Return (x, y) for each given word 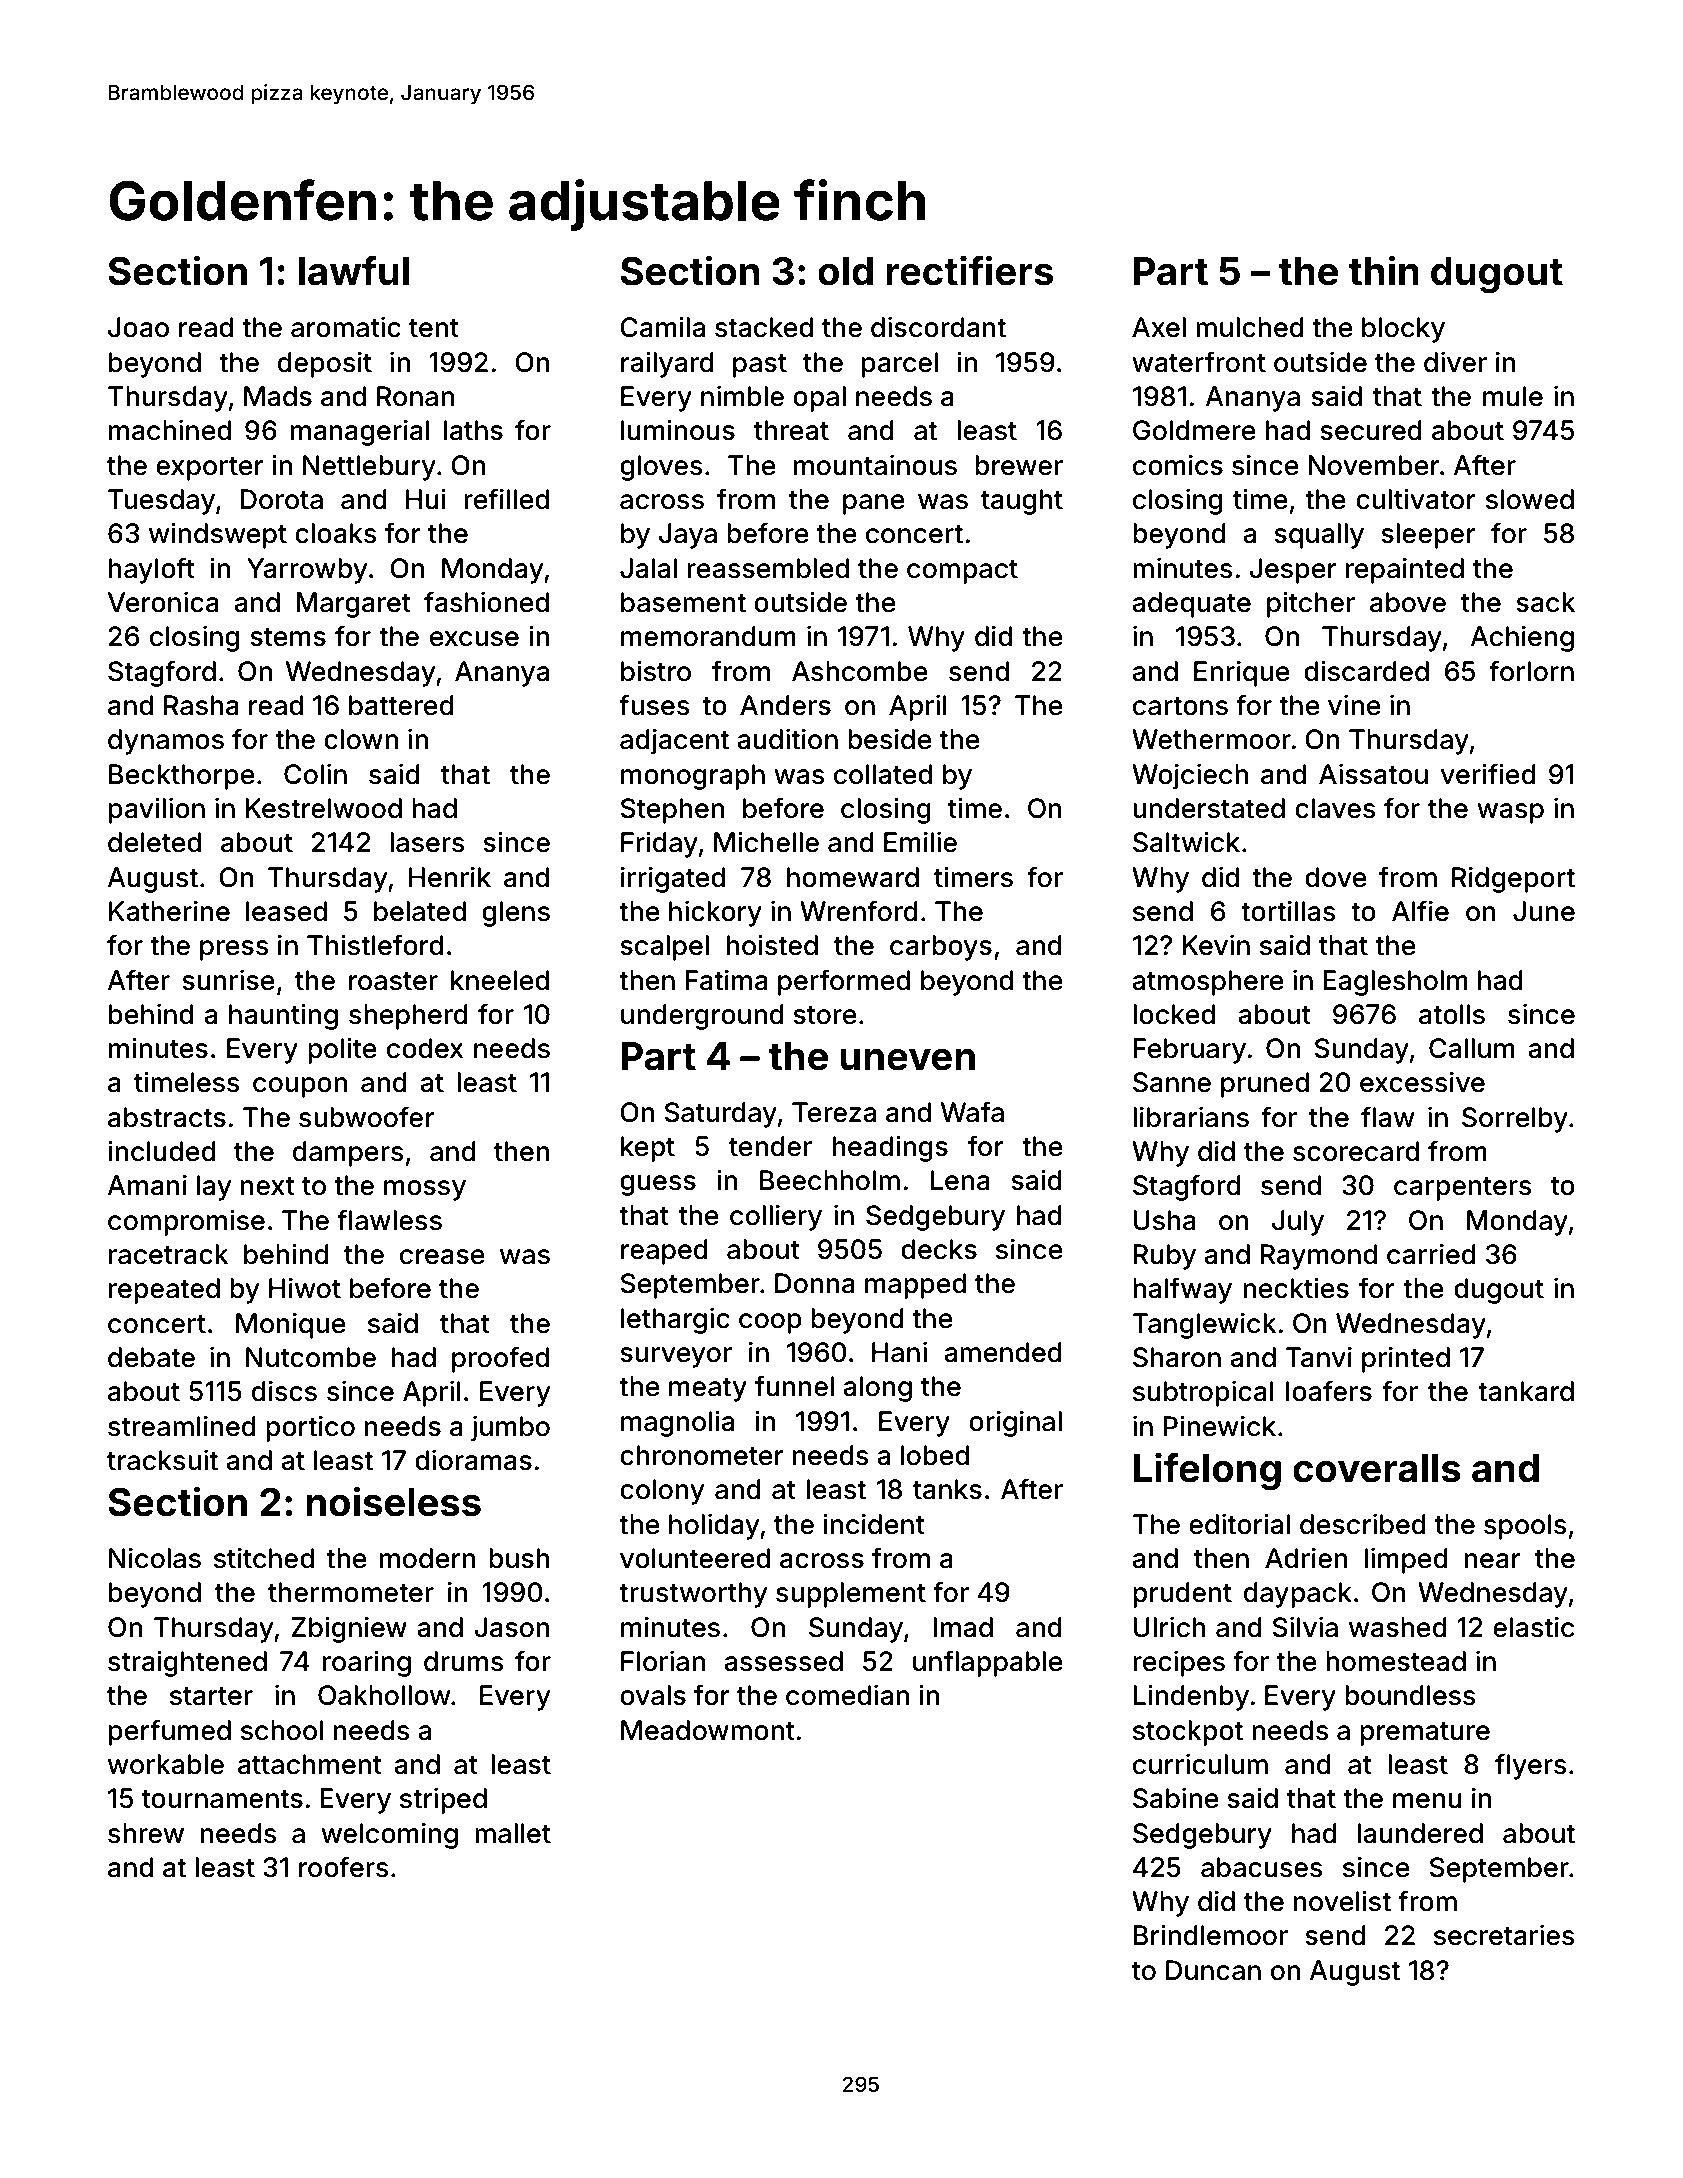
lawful (354, 271)
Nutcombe (311, 1357)
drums (464, 1661)
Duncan (1213, 1970)
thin (1384, 270)
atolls (1452, 1014)
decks (939, 1249)
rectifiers (969, 270)
